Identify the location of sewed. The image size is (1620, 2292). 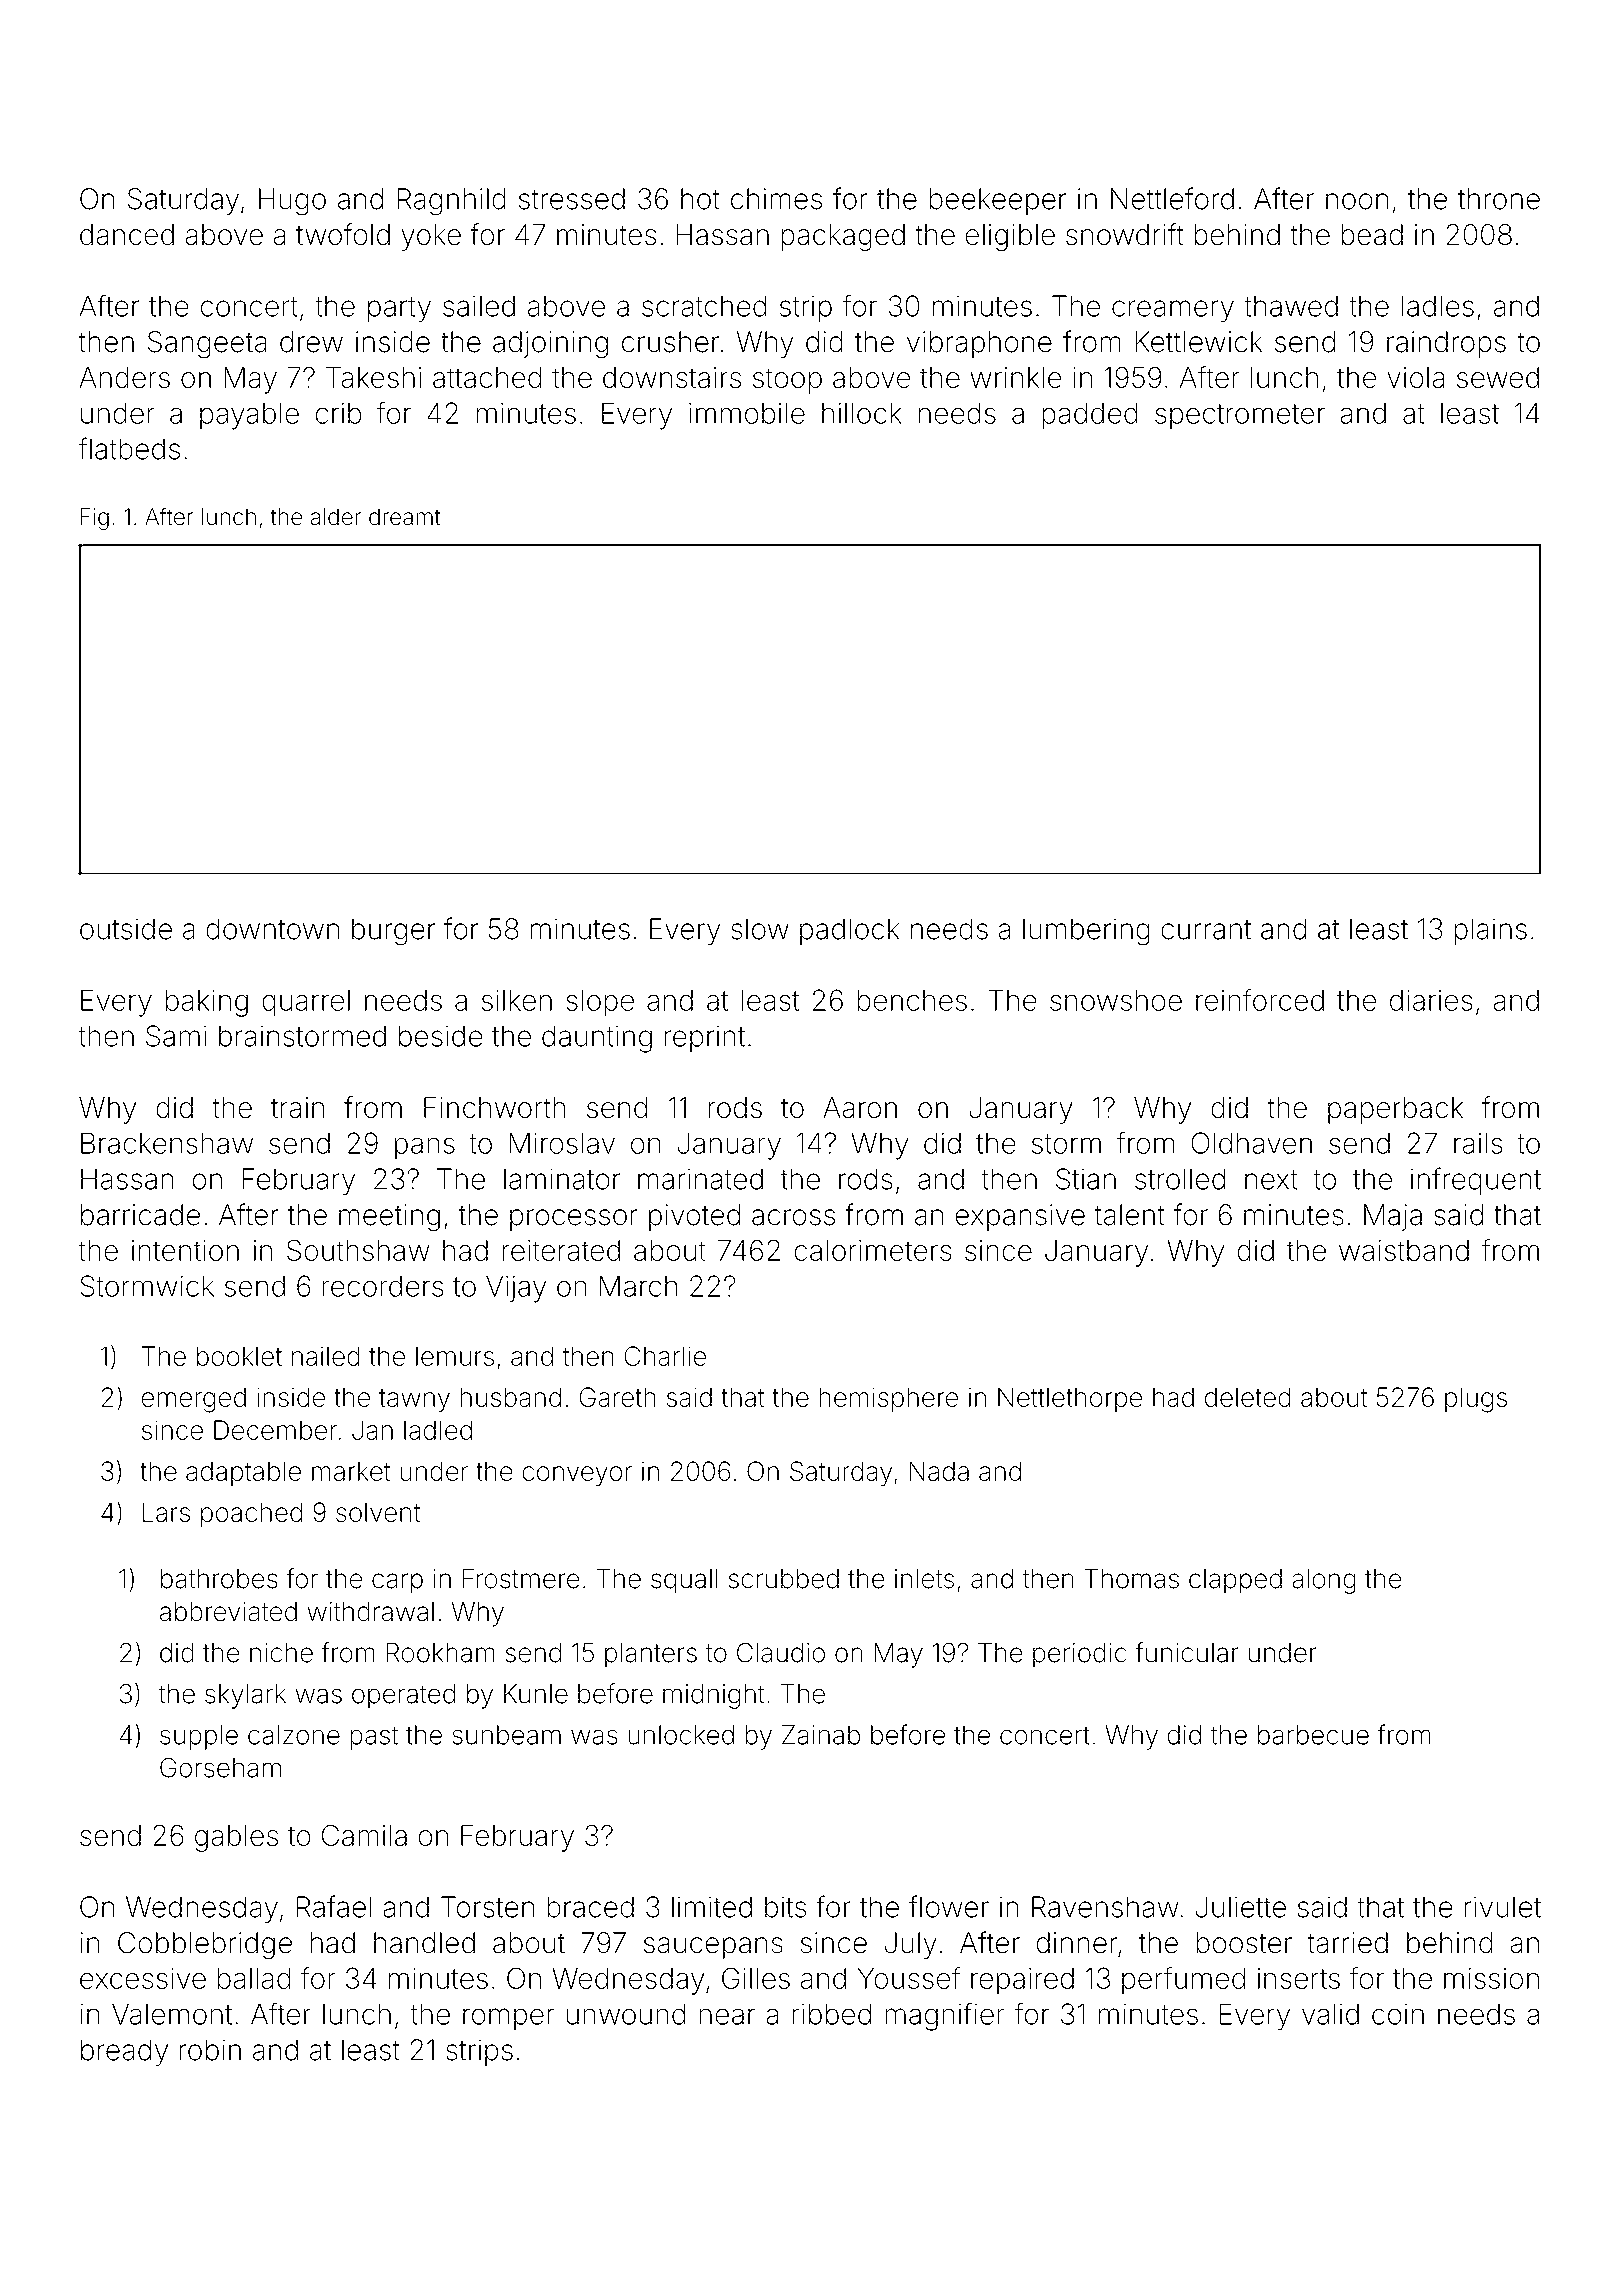
(1498, 378).
